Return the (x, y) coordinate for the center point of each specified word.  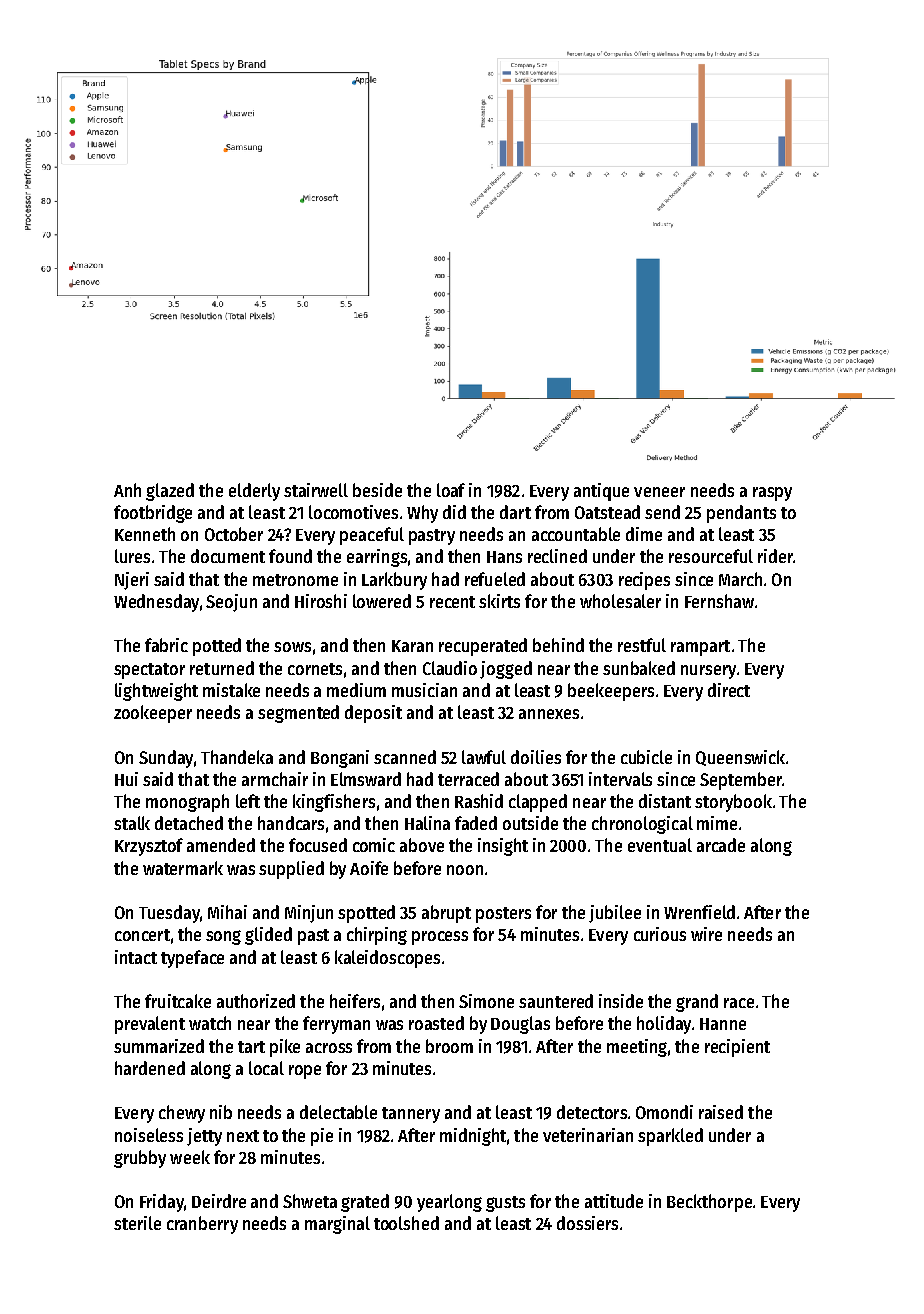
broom (449, 1046)
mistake (231, 690)
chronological (642, 825)
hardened (150, 1068)
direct (729, 690)
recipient (737, 1048)
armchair (275, 779)
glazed (170, 492)
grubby (140, 1159)
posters (503, 915)
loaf (451, 490)
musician (424, 690)
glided (268, 936)
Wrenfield (699, 912)
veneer (659, 492)
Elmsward (366, 779)
